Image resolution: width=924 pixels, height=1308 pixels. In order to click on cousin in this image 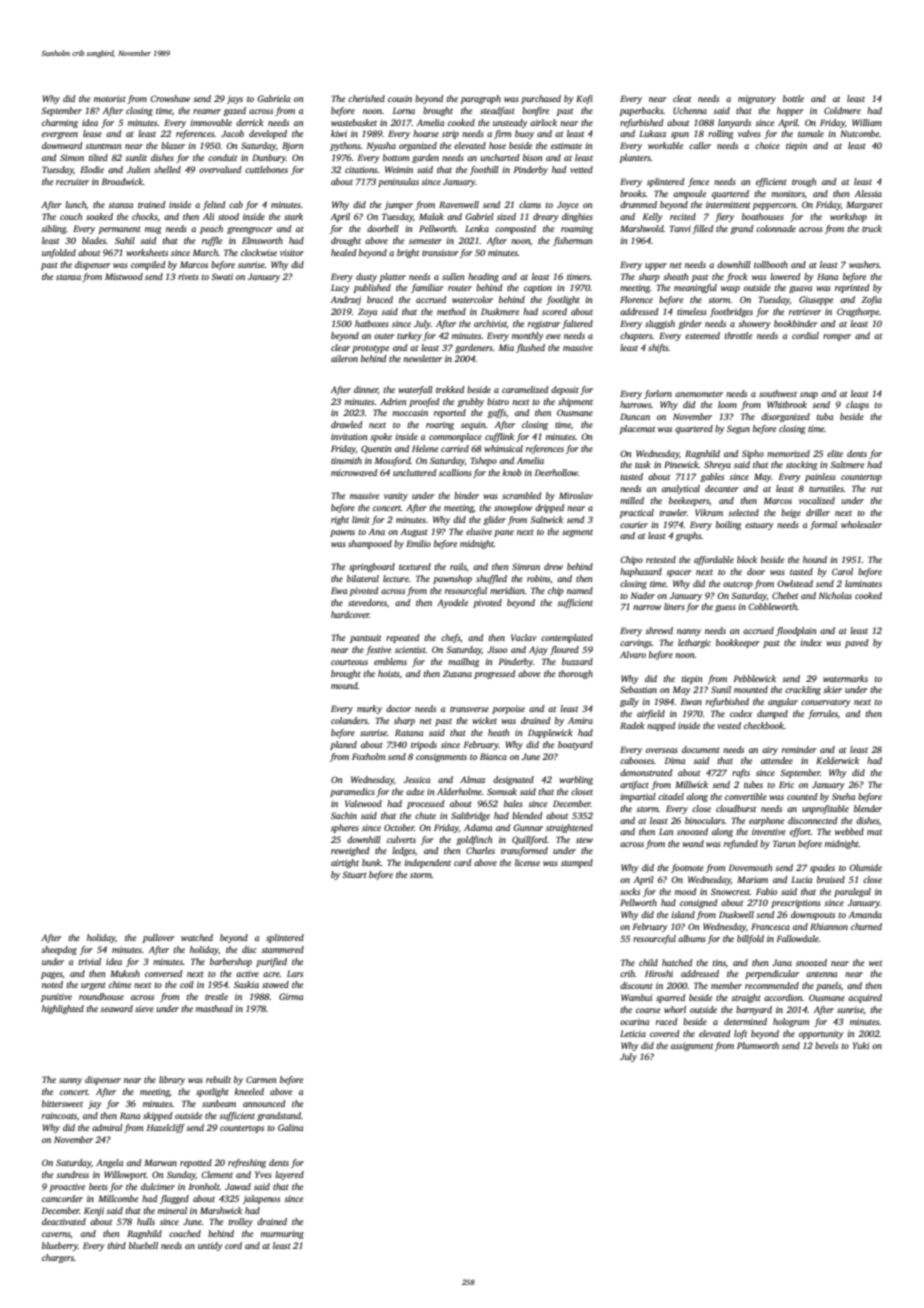, I will do `click(400, 98)`.
